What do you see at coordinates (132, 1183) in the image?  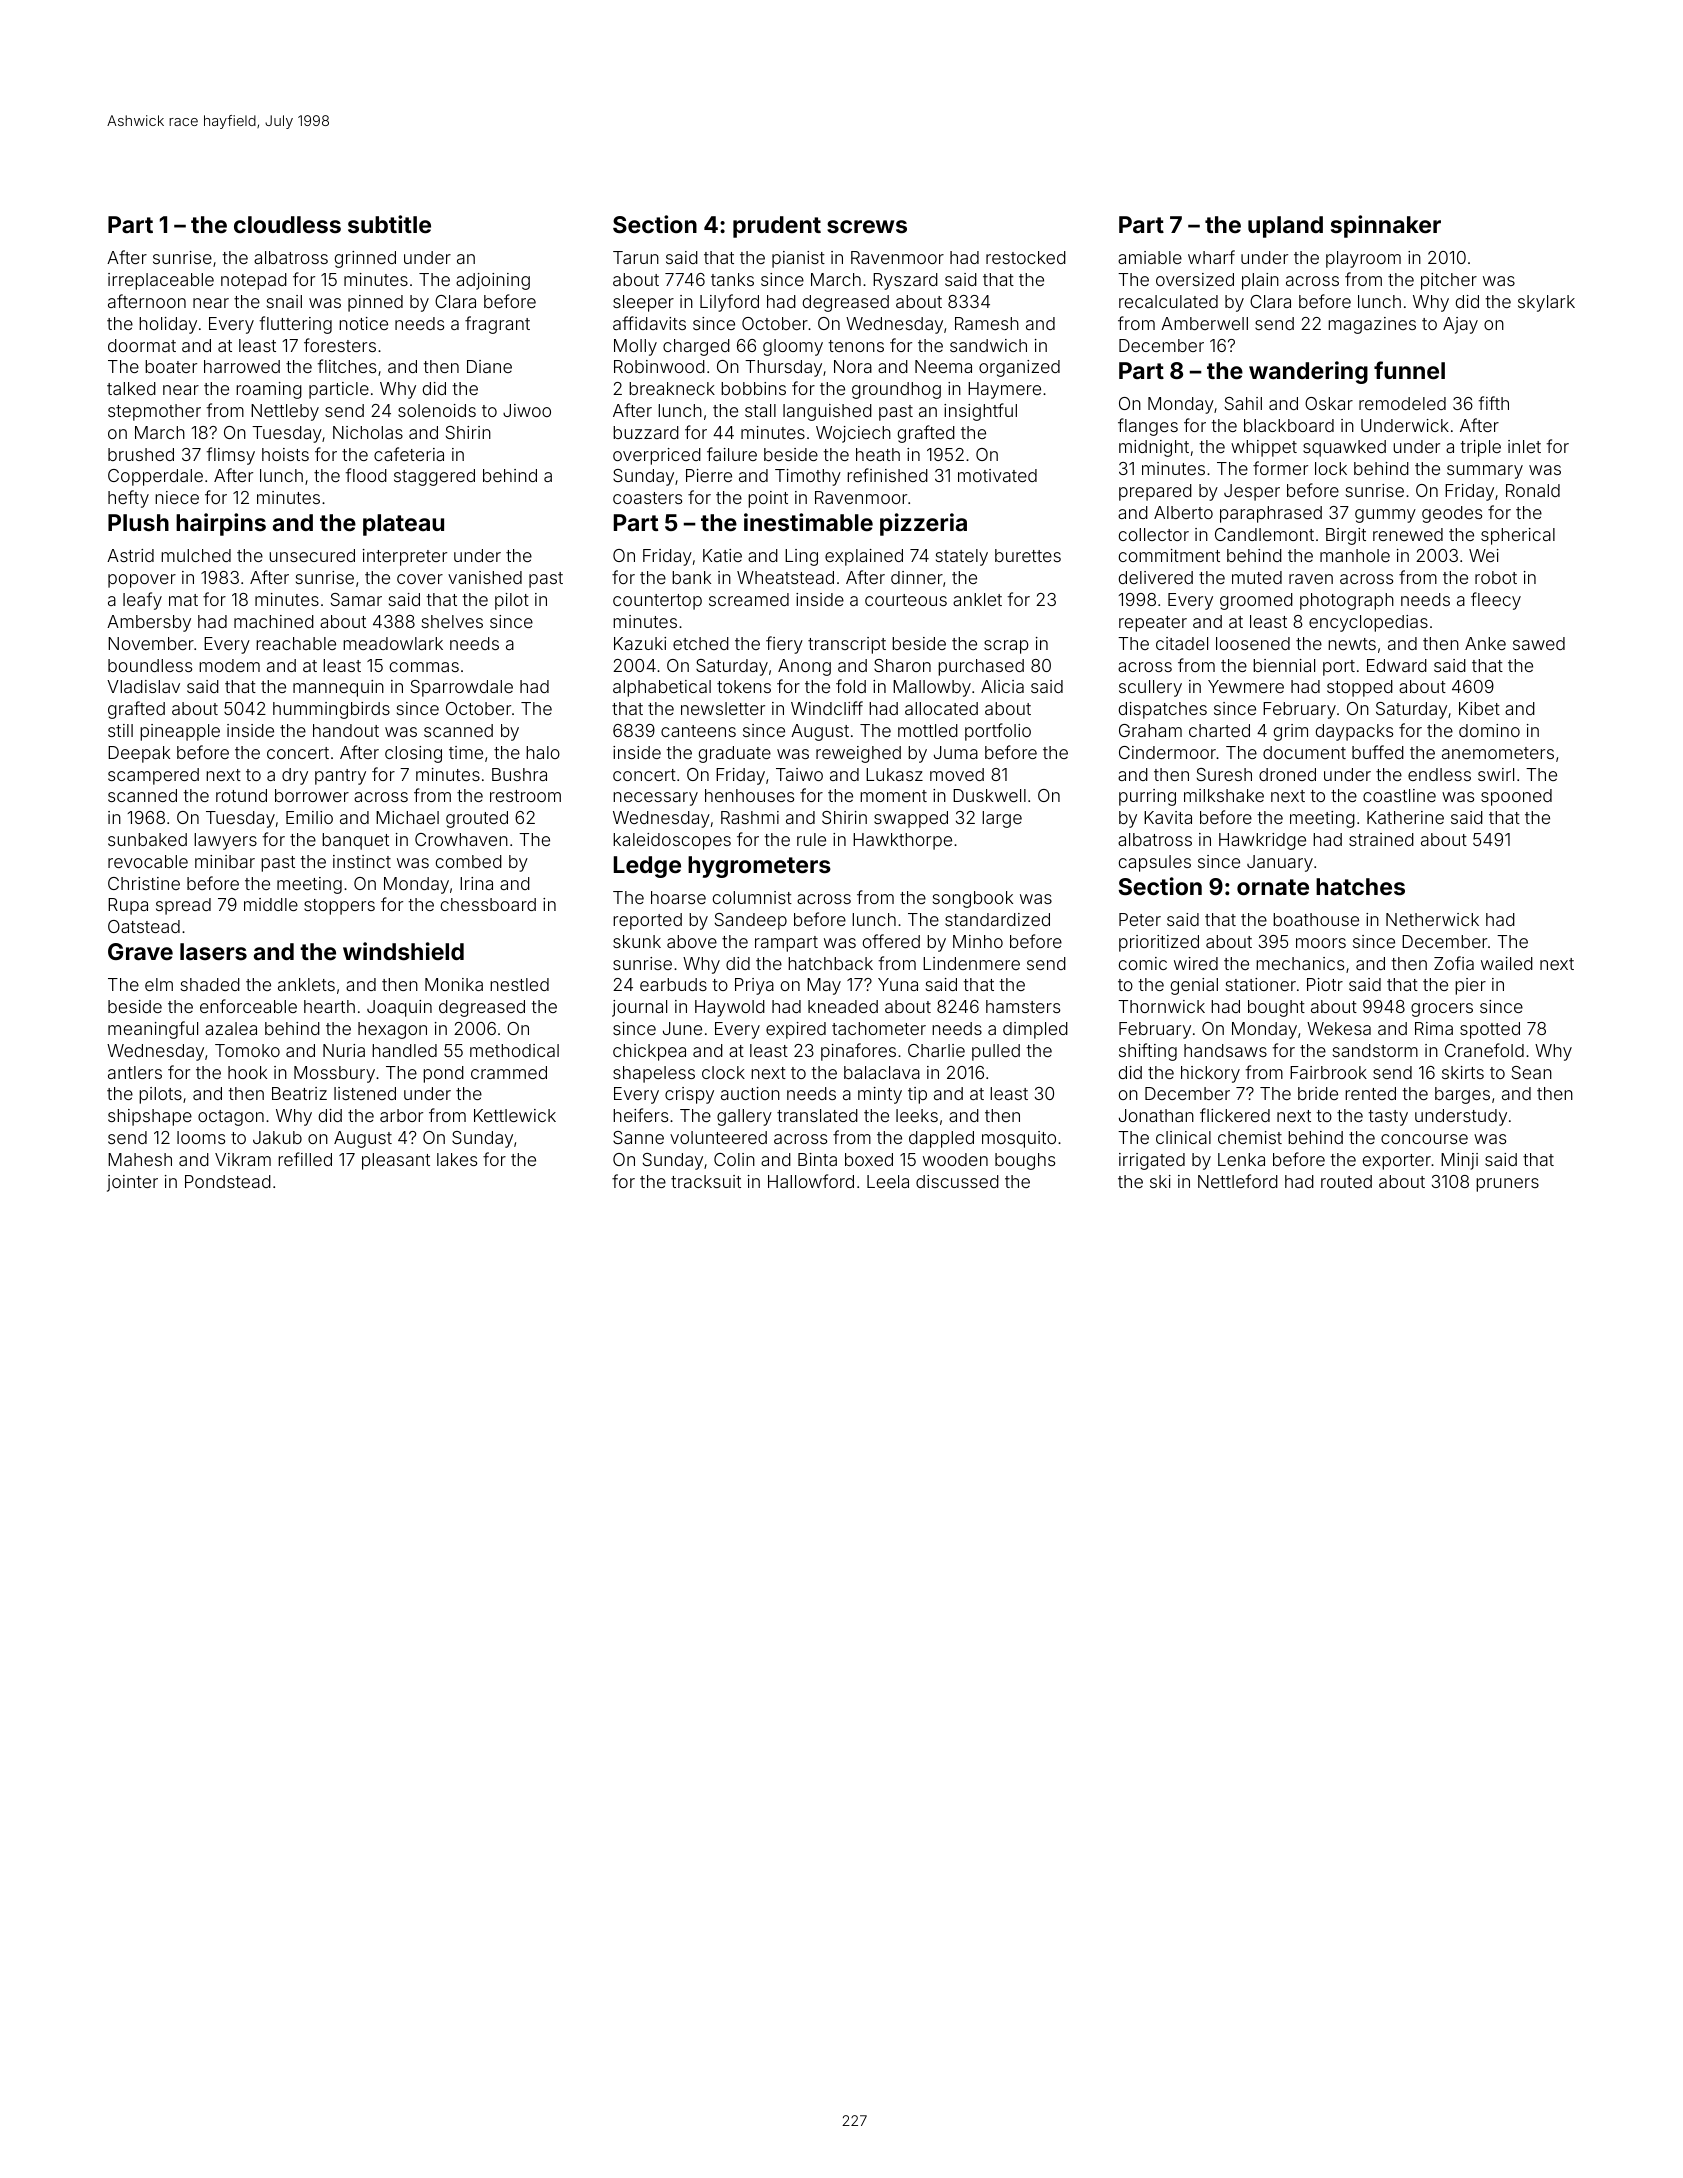 I see `jointer` at bounding box center [132, 1183].
